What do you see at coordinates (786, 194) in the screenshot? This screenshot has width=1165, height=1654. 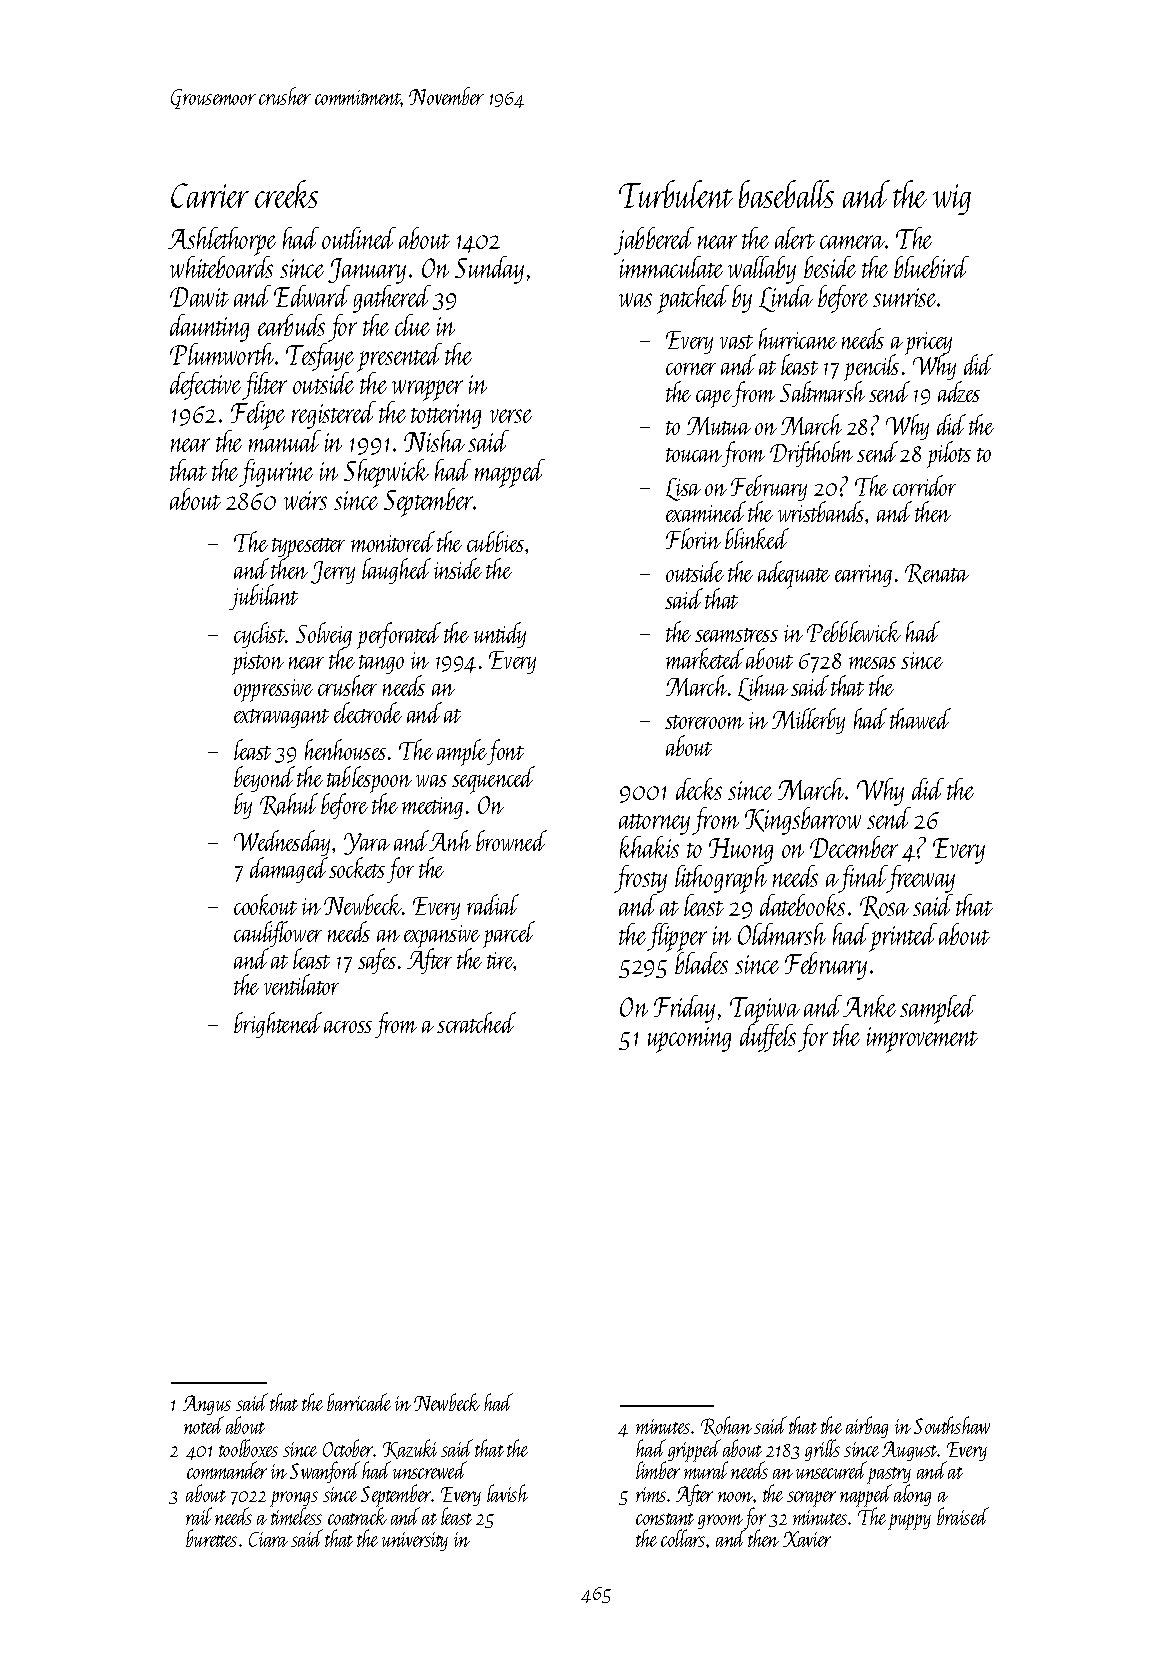 I see `baseballs` at bounding box center [786, 194].
